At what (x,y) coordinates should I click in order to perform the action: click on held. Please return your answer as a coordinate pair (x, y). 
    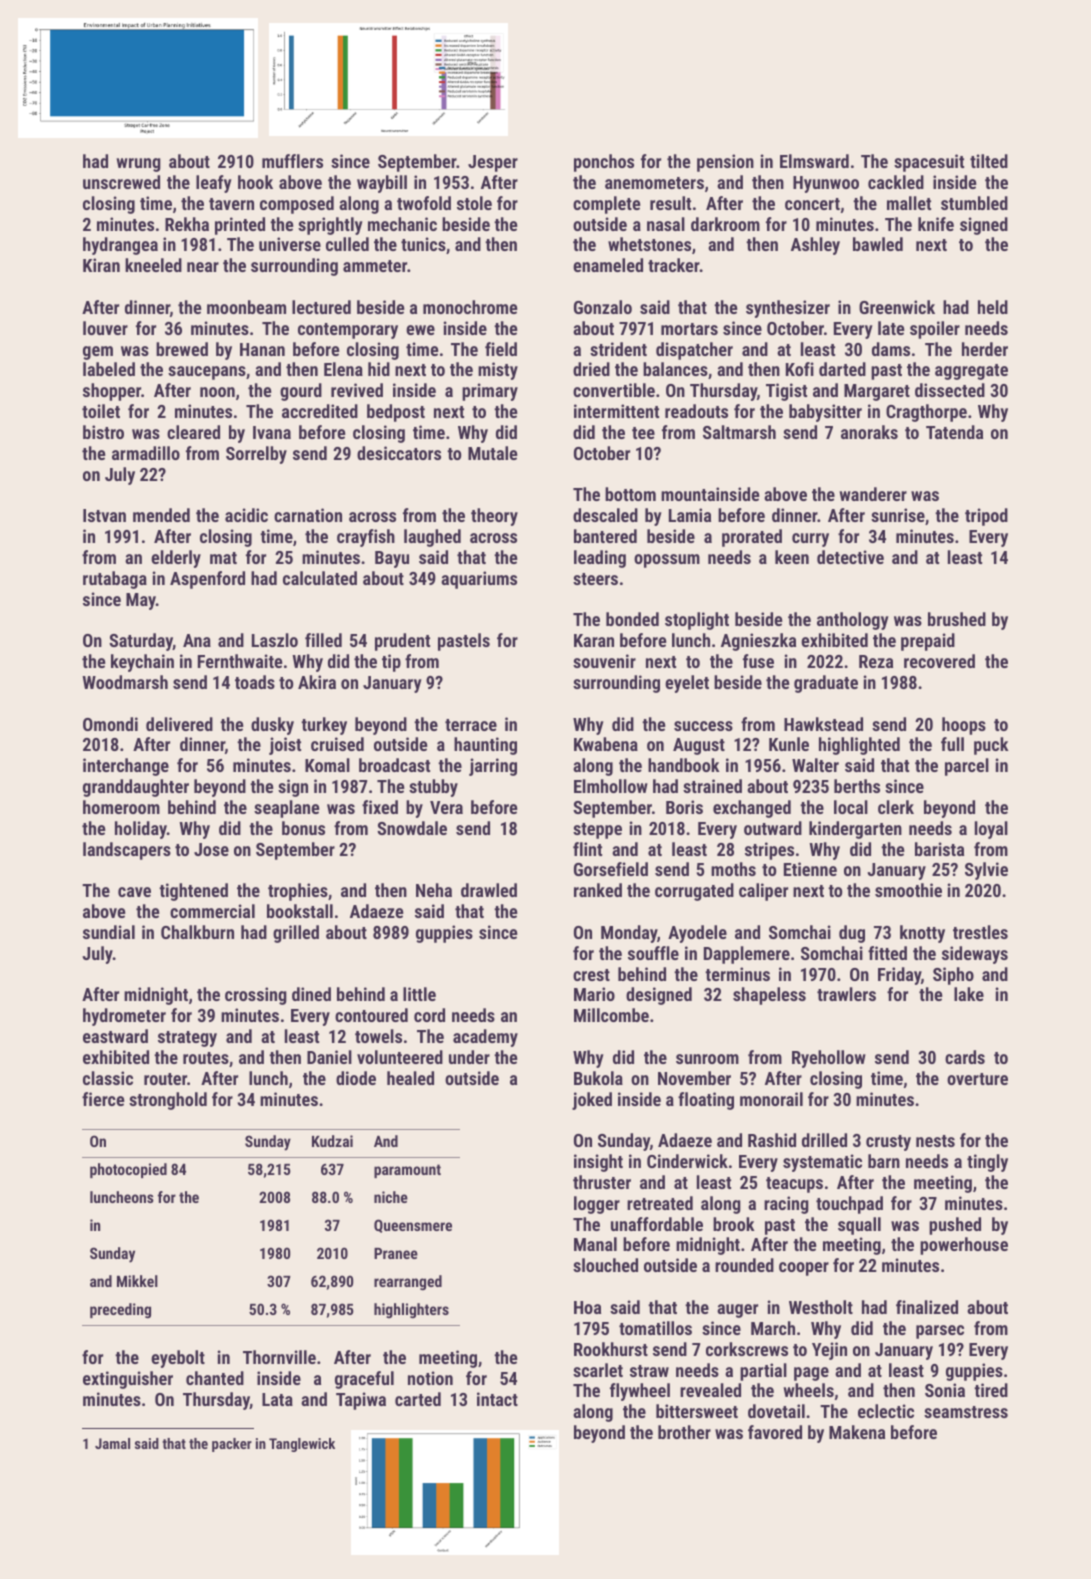
    Looking at the image, I should click on (993, 307).
